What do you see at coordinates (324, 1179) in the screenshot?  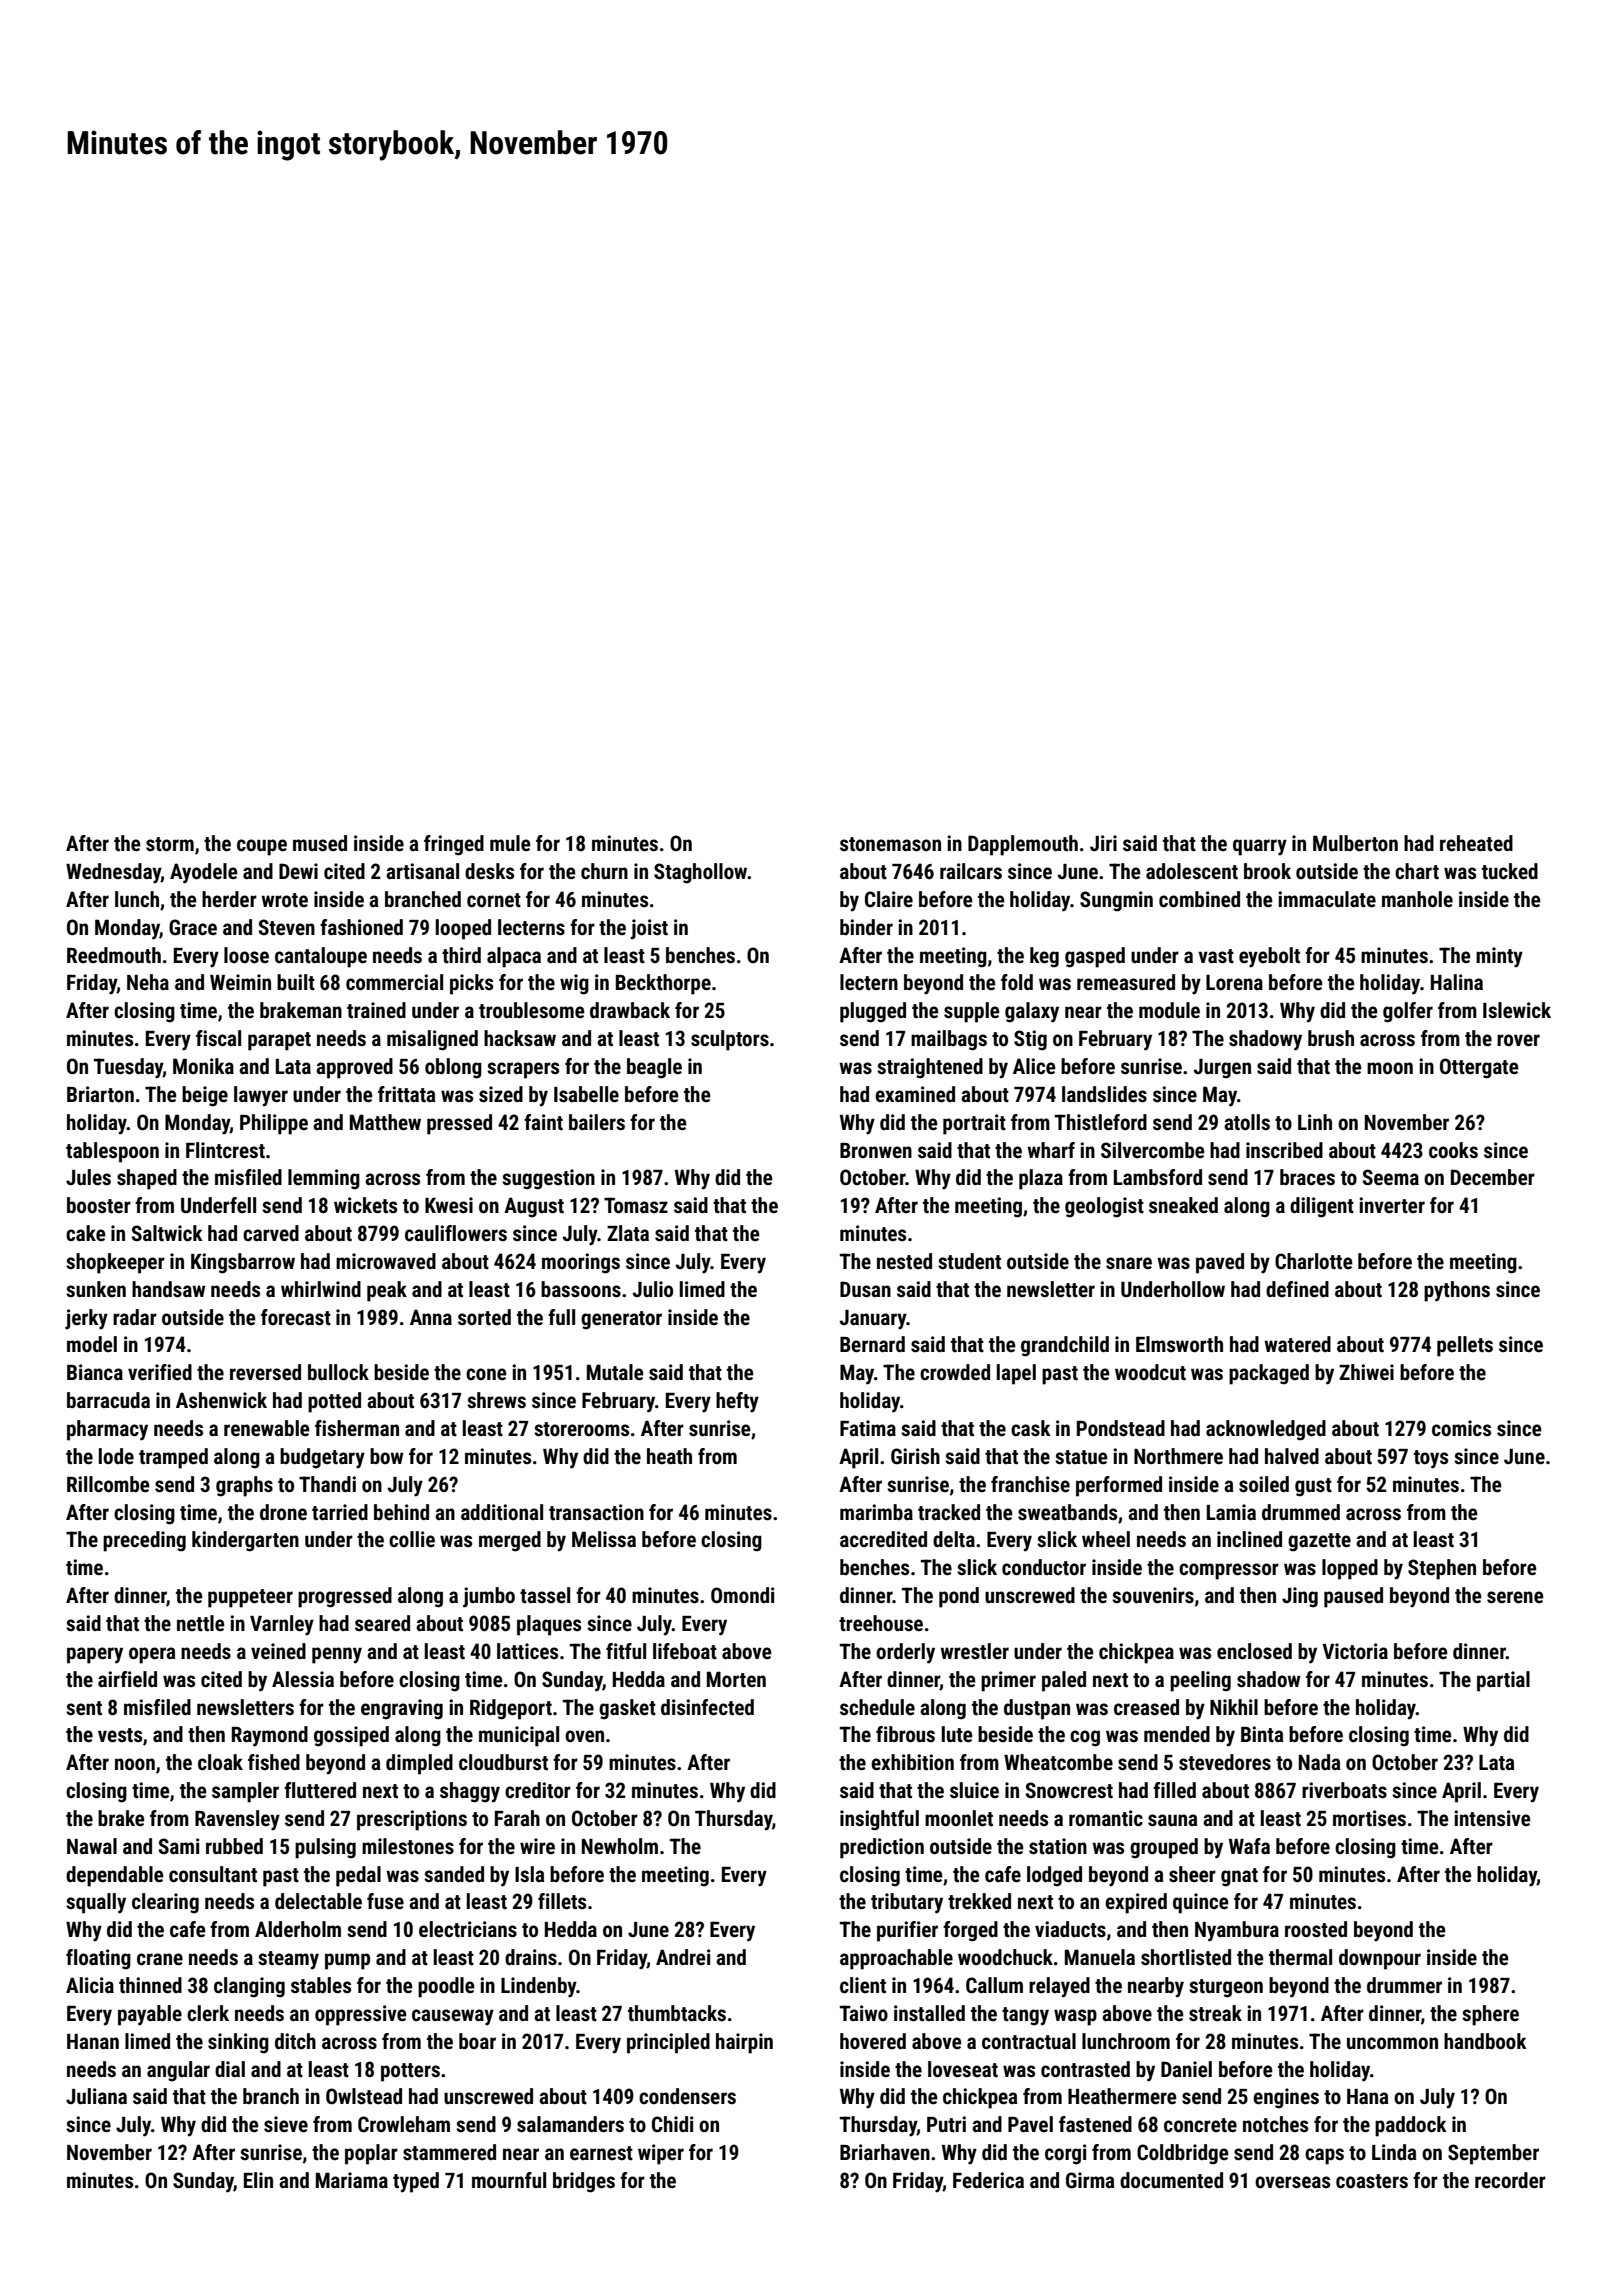 I see `lemming` at bounding box center [324, 1179].
